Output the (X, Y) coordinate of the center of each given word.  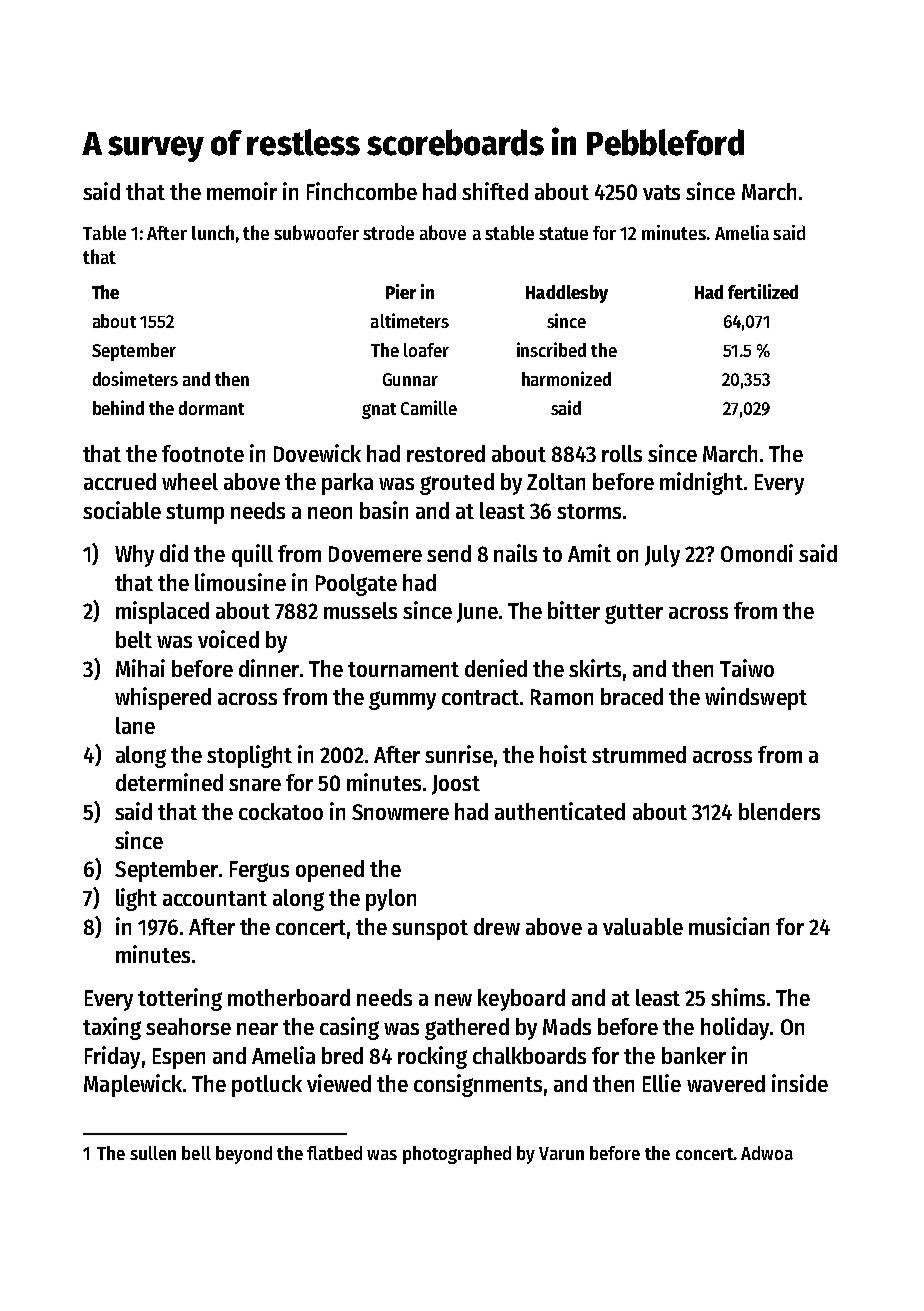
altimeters (410, 320)
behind (118, 407)
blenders (779, 811)
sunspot (430, 930)
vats (661, 192)
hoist (563, 754)
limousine (240, 582)
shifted (495, 191)
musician (729, 926)
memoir (242, 191)
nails (515, 553)
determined (169, 782)
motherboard (289, 997)
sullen (153, 1153)
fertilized (763, 291)
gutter (634, 614)
